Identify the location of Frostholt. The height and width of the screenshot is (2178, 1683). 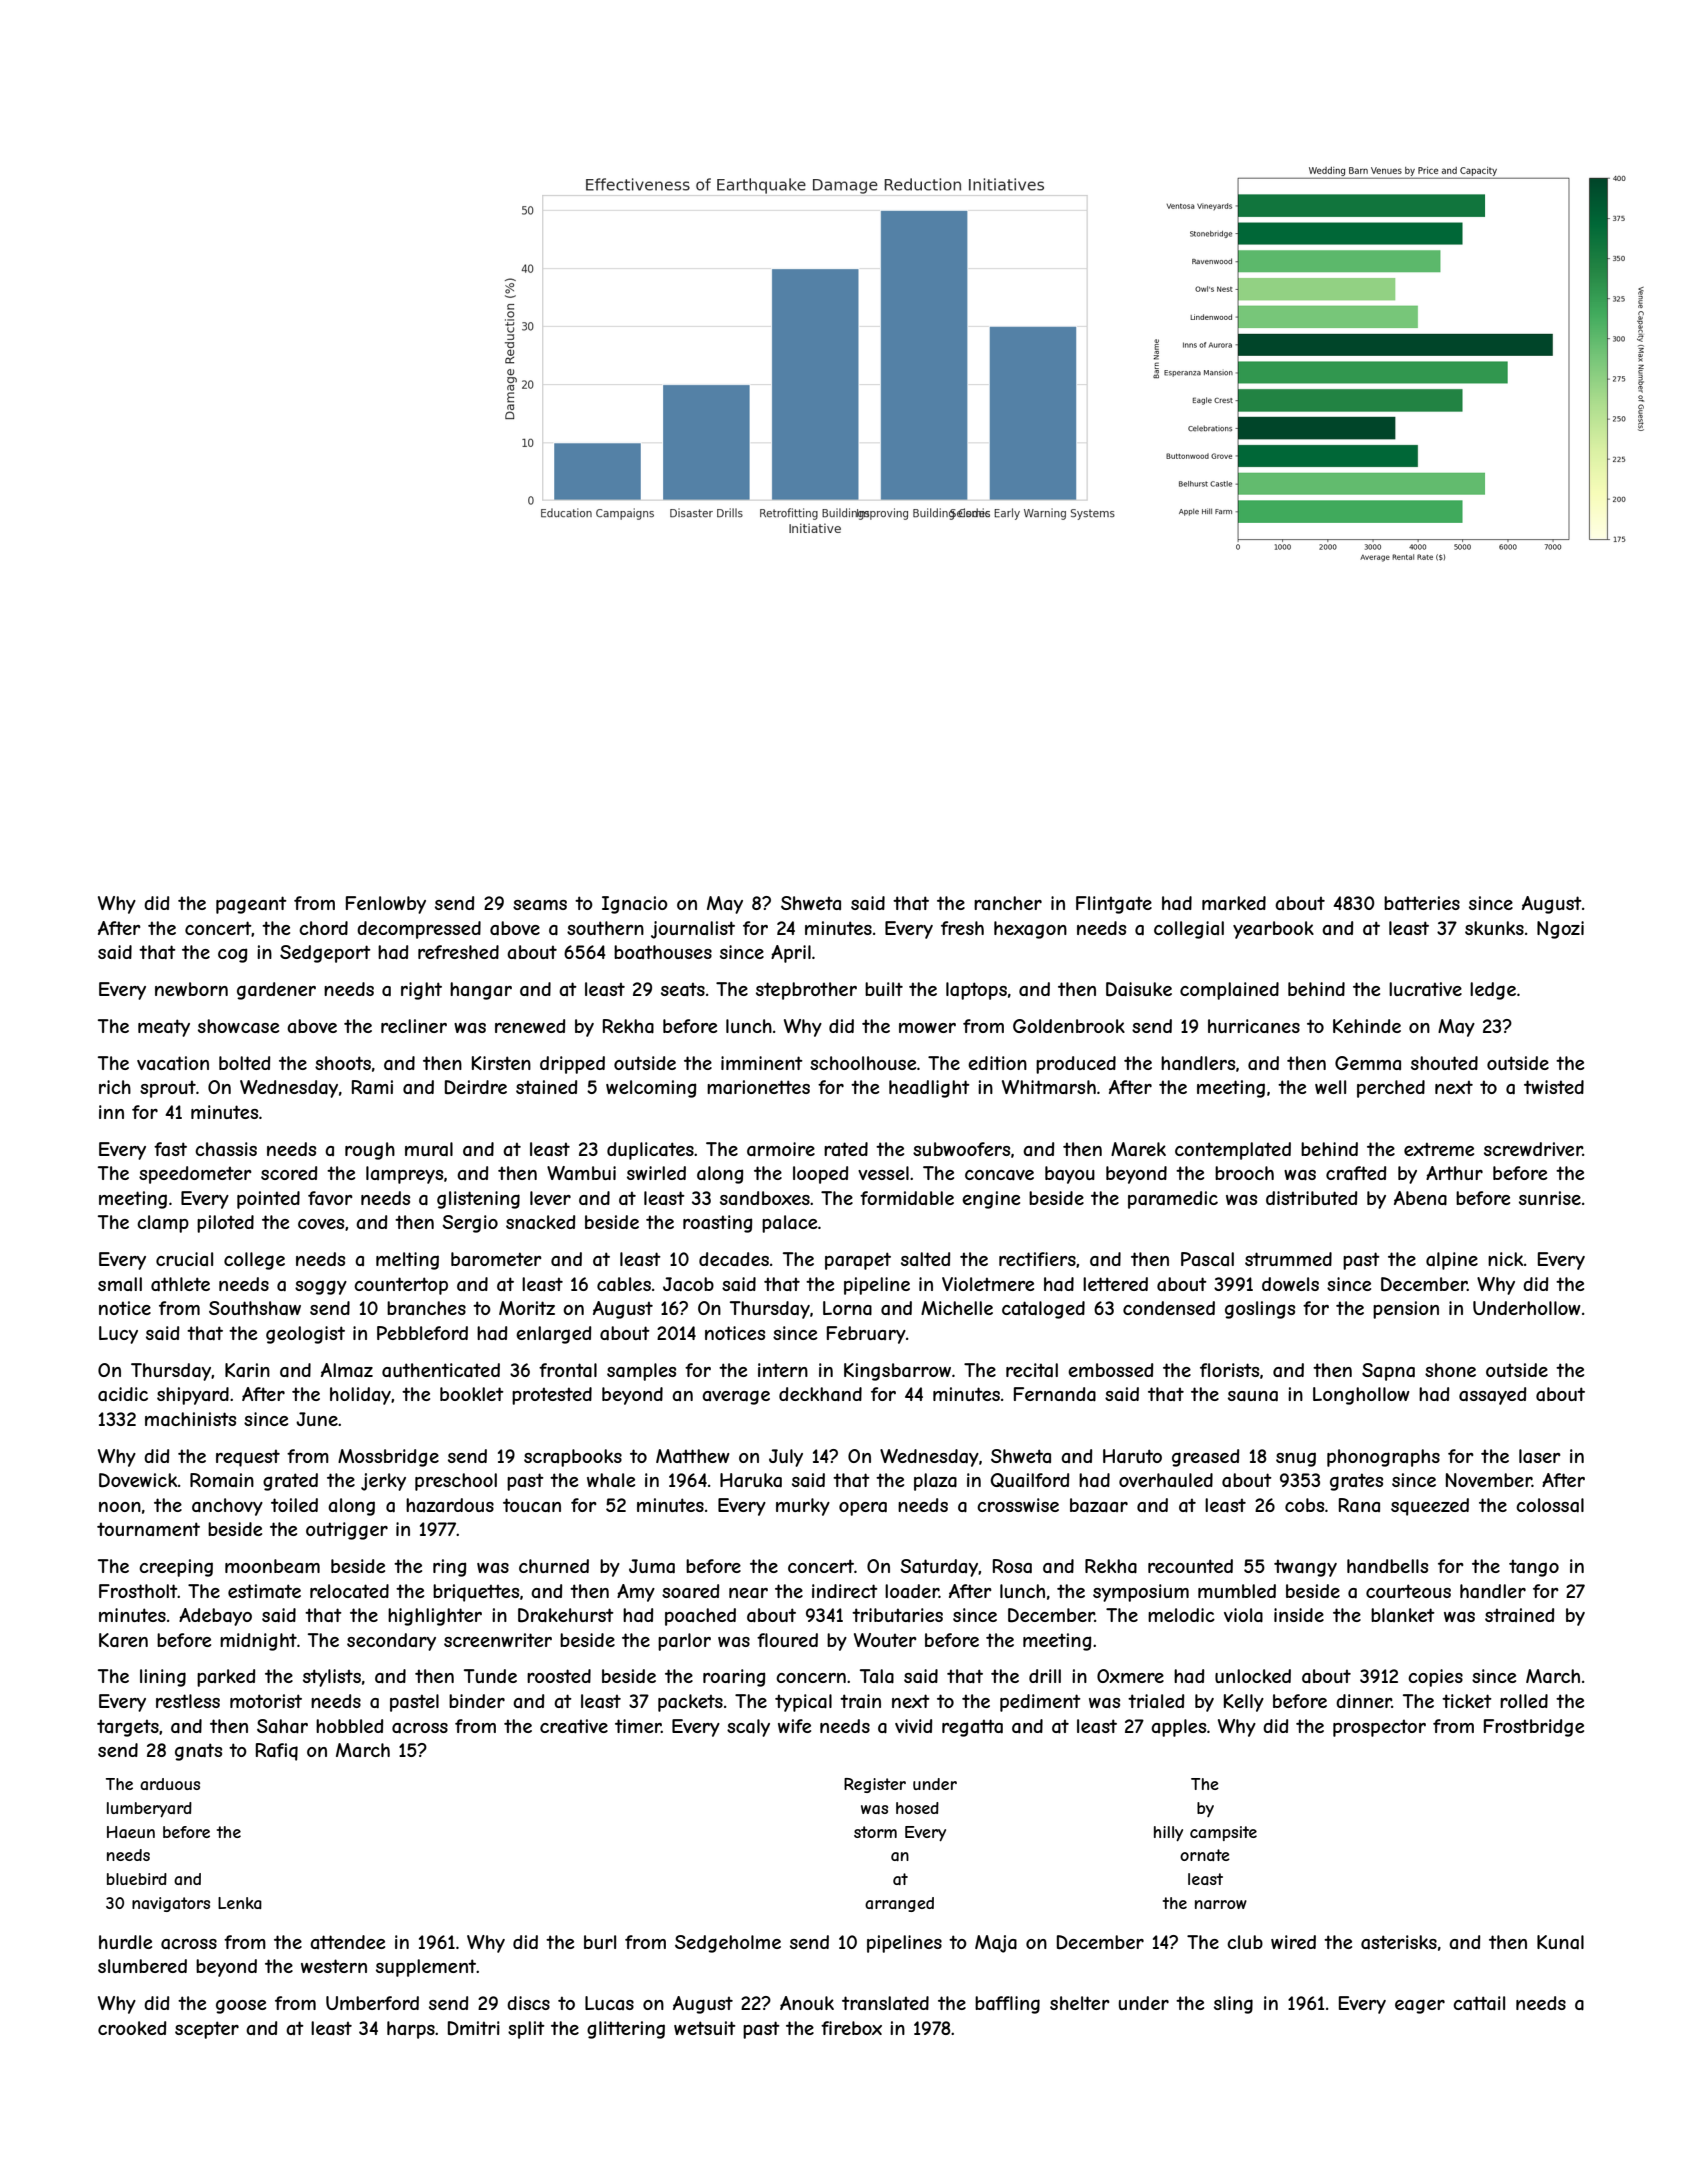
(138, 1591).
